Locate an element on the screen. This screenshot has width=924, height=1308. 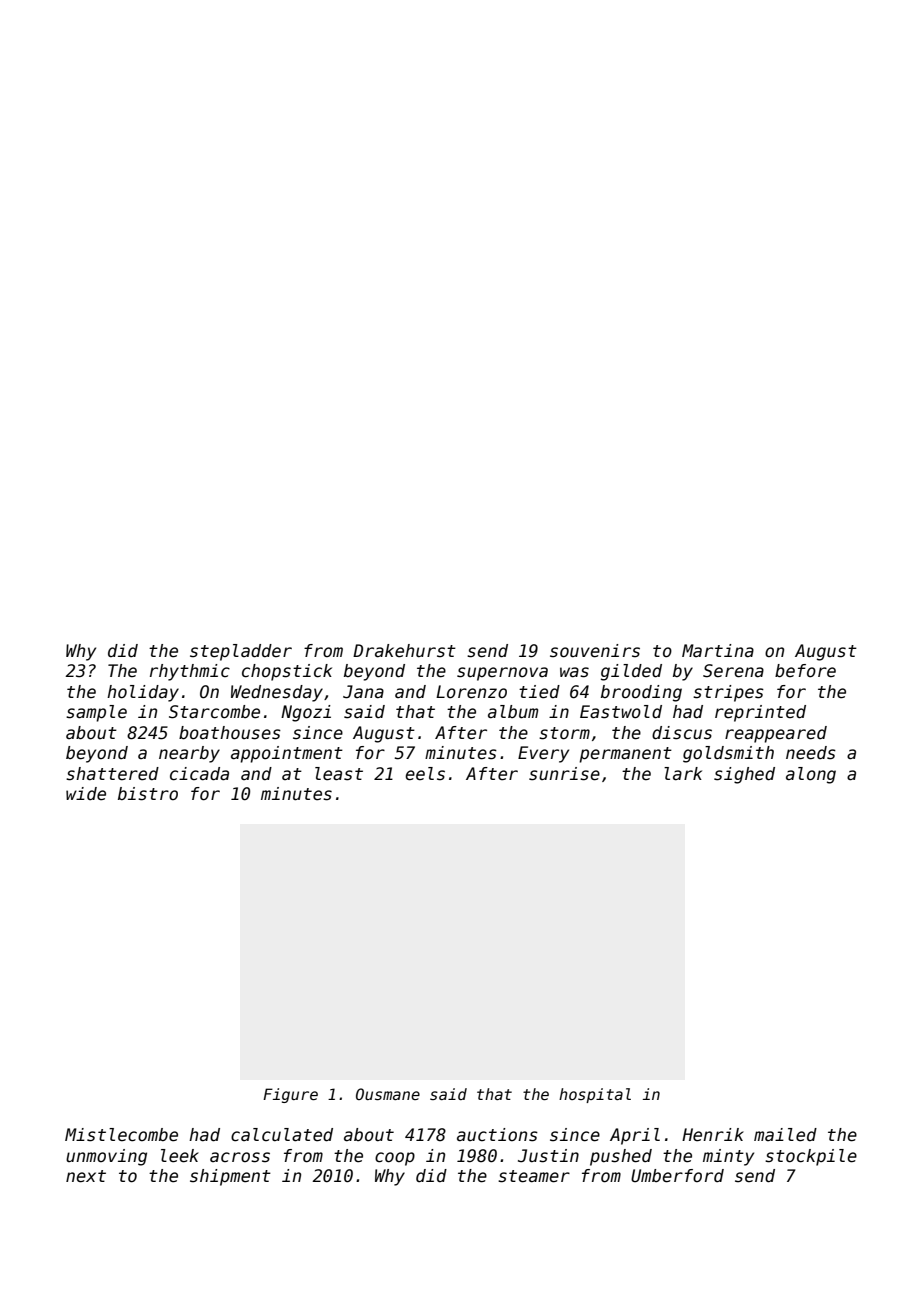
stepladder is located at coordinates (241, 652).
